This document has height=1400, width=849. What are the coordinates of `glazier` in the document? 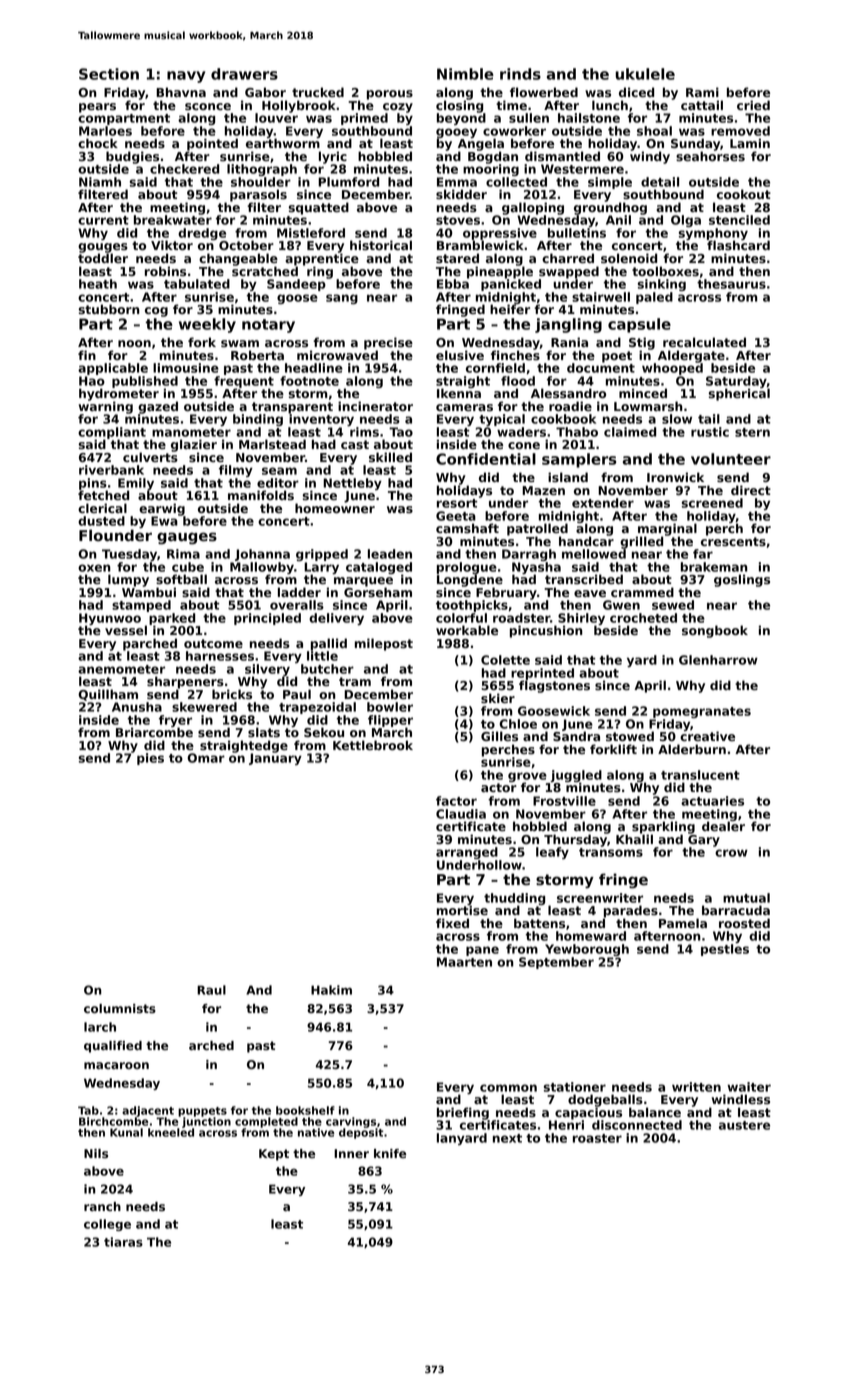 It's located at (194, 445).
